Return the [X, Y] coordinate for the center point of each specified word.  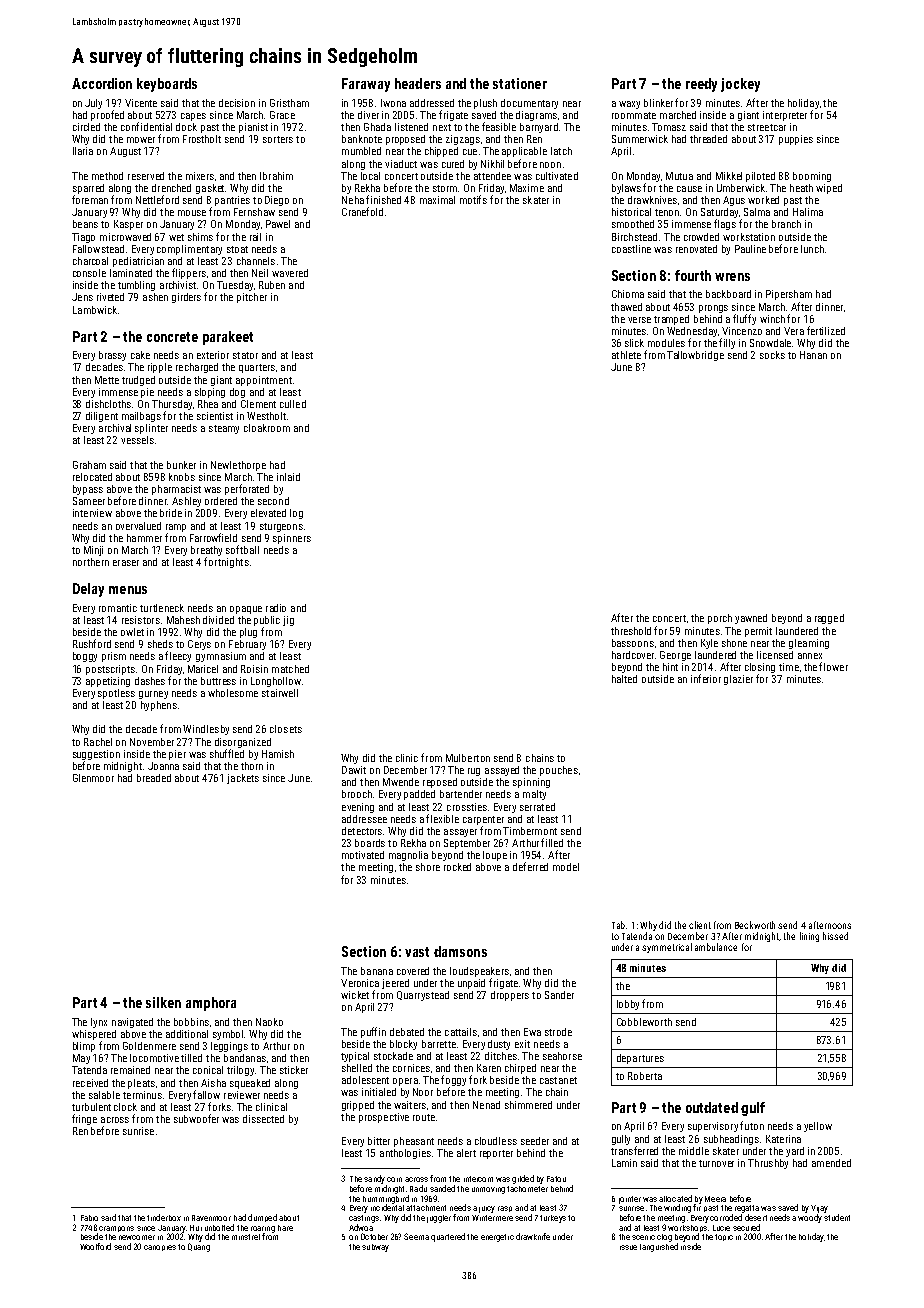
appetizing [108, 682]
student [837, 1217]
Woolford [95, 1246]
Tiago [83, 238]
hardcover [633, 655]
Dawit [354, 770]
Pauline [750, 249]
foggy [453, 1080]
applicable [524, 152]
